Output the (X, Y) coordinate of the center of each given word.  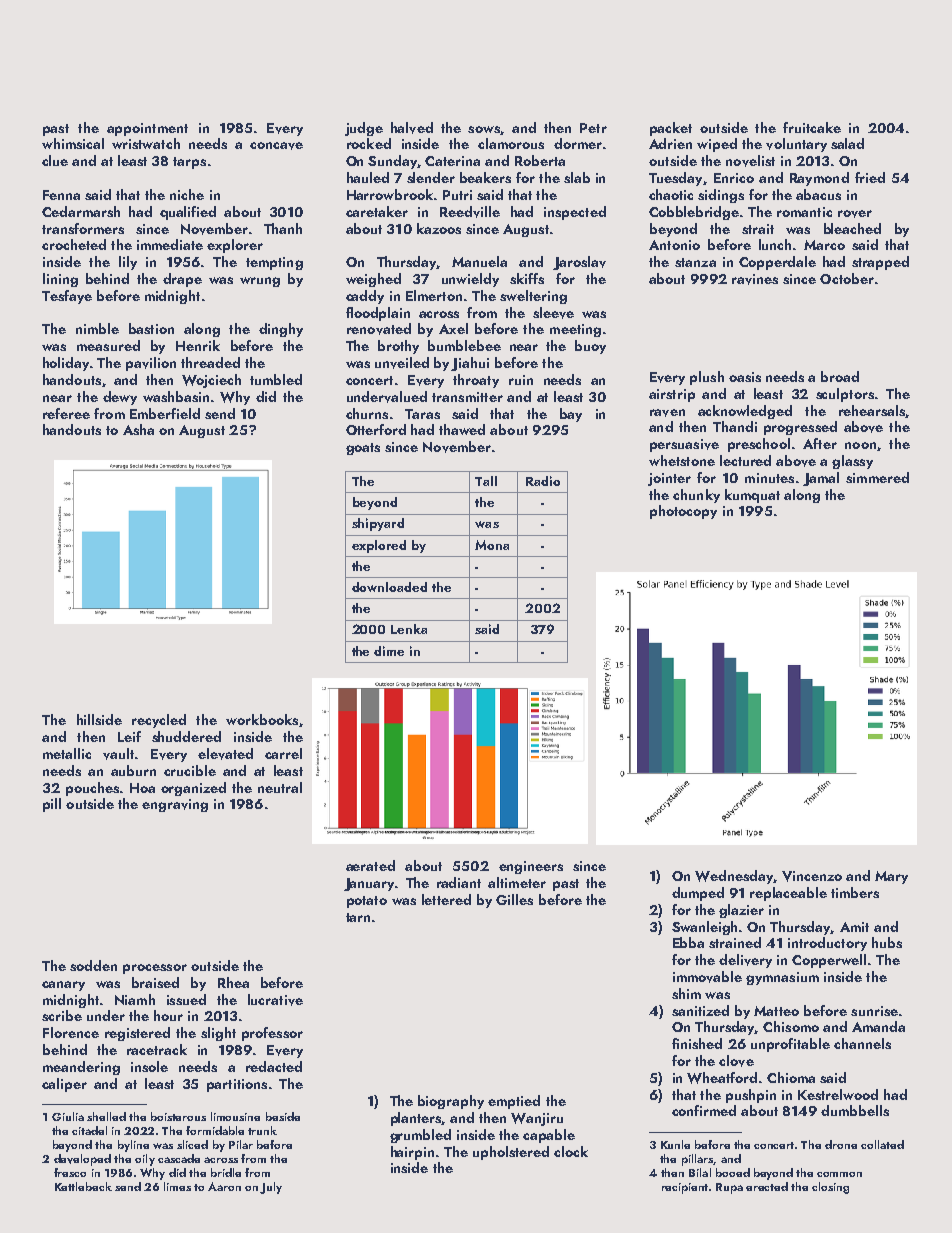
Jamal (821, 479)
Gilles (514, 899)
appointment (147, 129)
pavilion (151, 364)
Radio (543, 481)
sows (484, 129)
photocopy (683, 512)
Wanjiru (537, 1119)
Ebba (688, 942)
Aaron (224, 1186)
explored (379, 546)
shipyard (378, 524)
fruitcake (812, 127)
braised (155, 982)
